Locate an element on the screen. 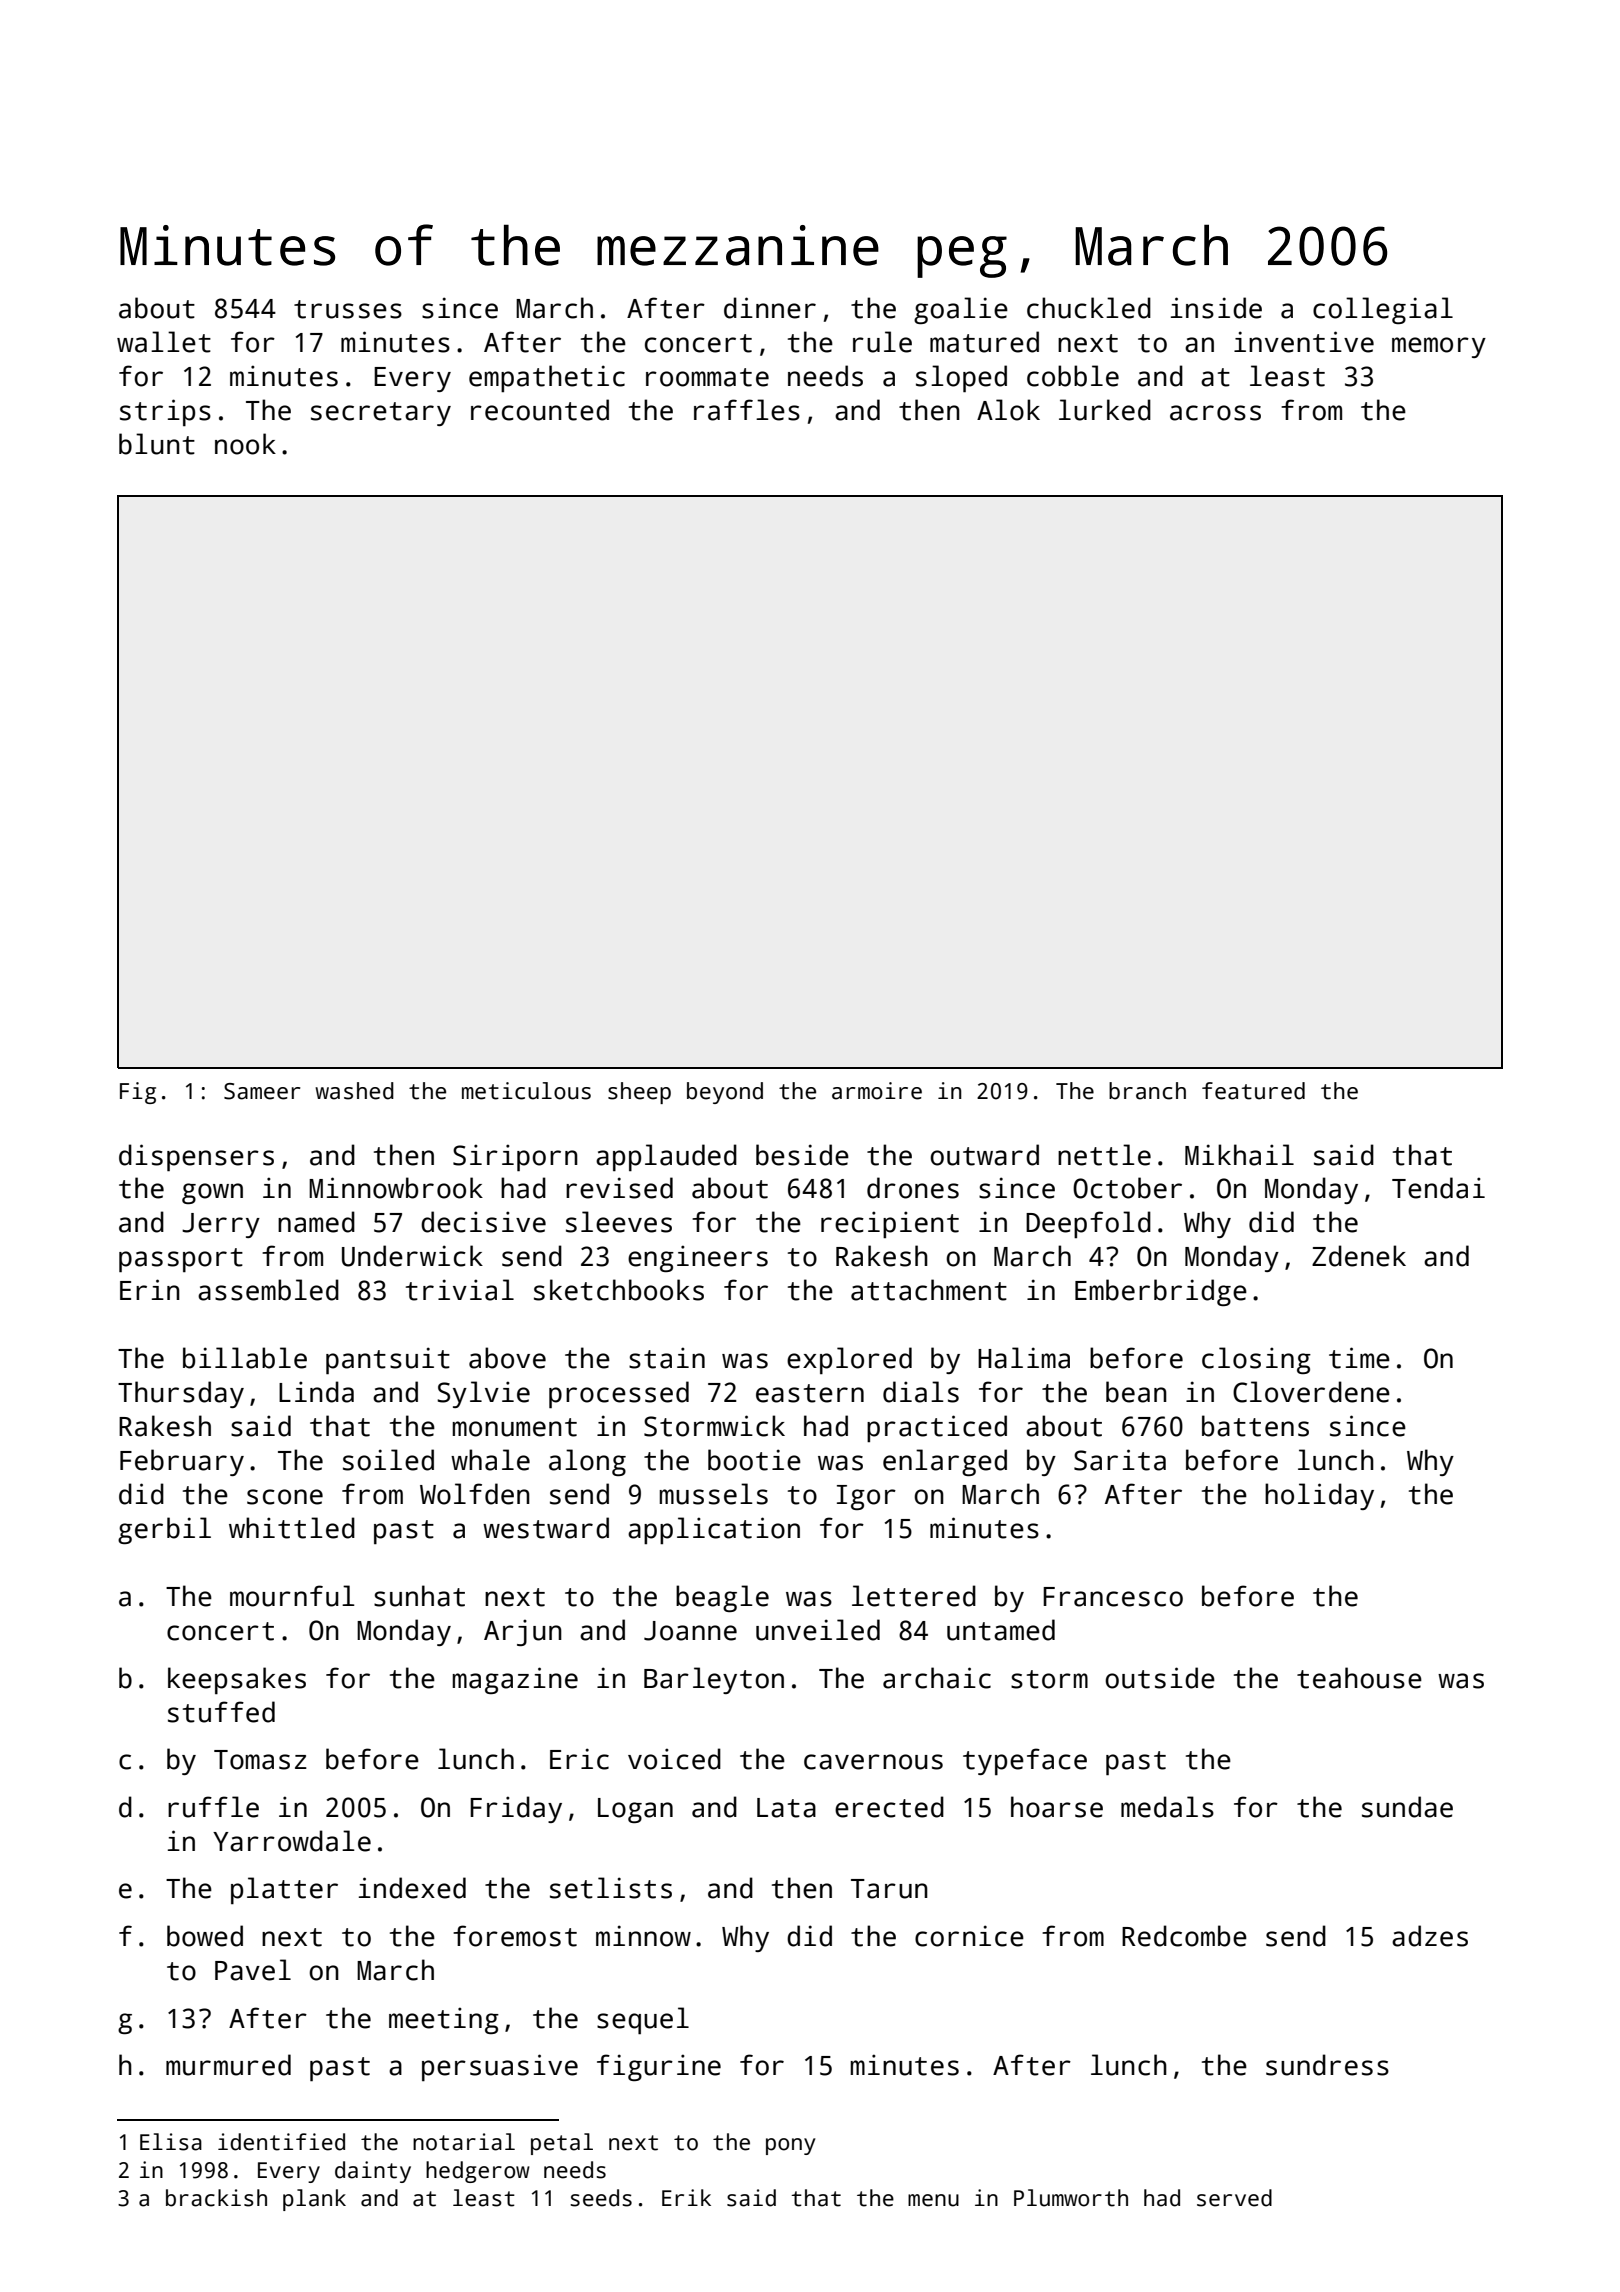 This screenshot has height=2292, width=1620. memory is located at coordinates (1439, 347).
